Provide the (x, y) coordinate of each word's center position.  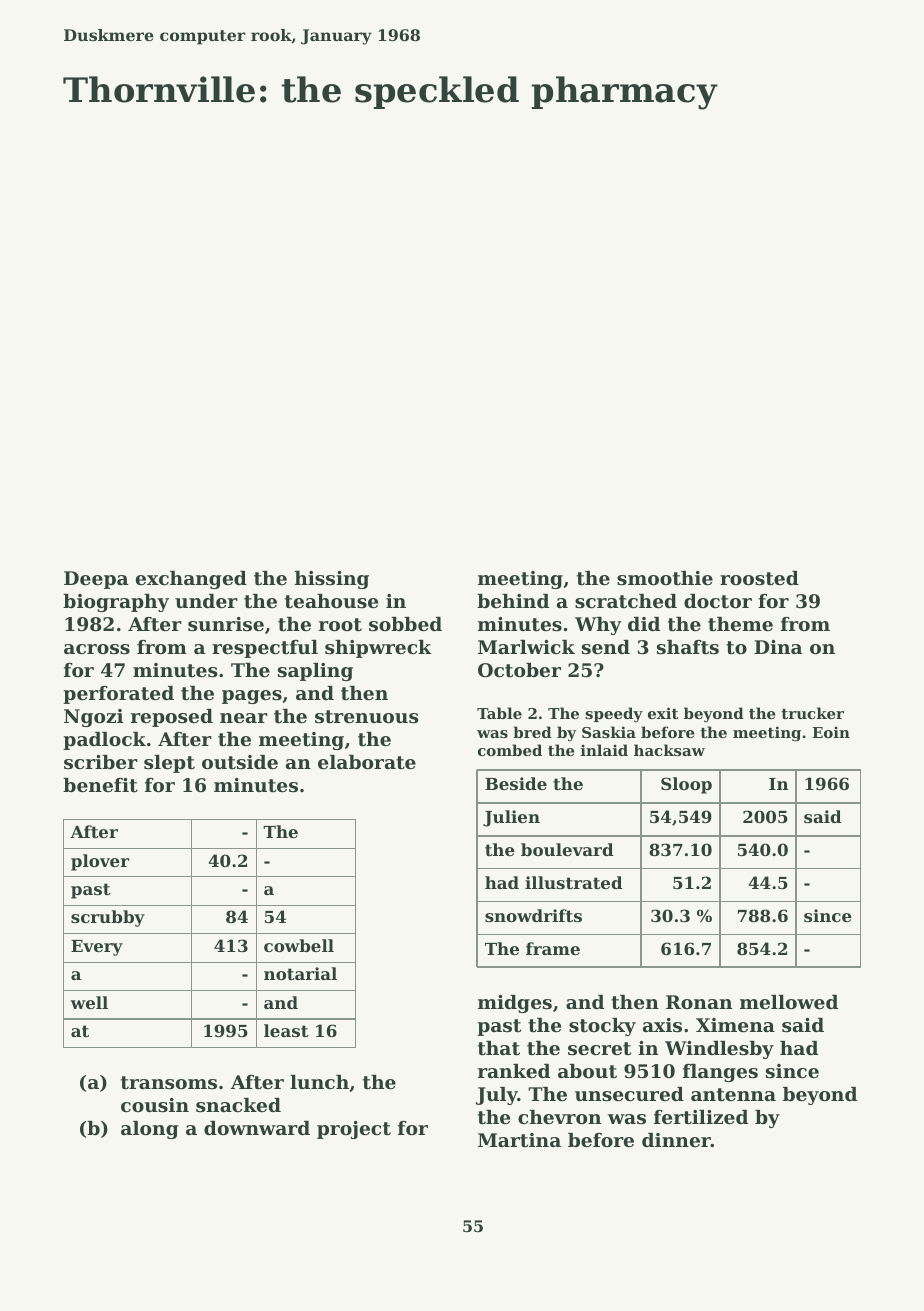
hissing (332, 580)
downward (257, 1128)
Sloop (686, 785)
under (206, 601)
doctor (718, 601)
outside (240, 762)
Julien (511, 818)
